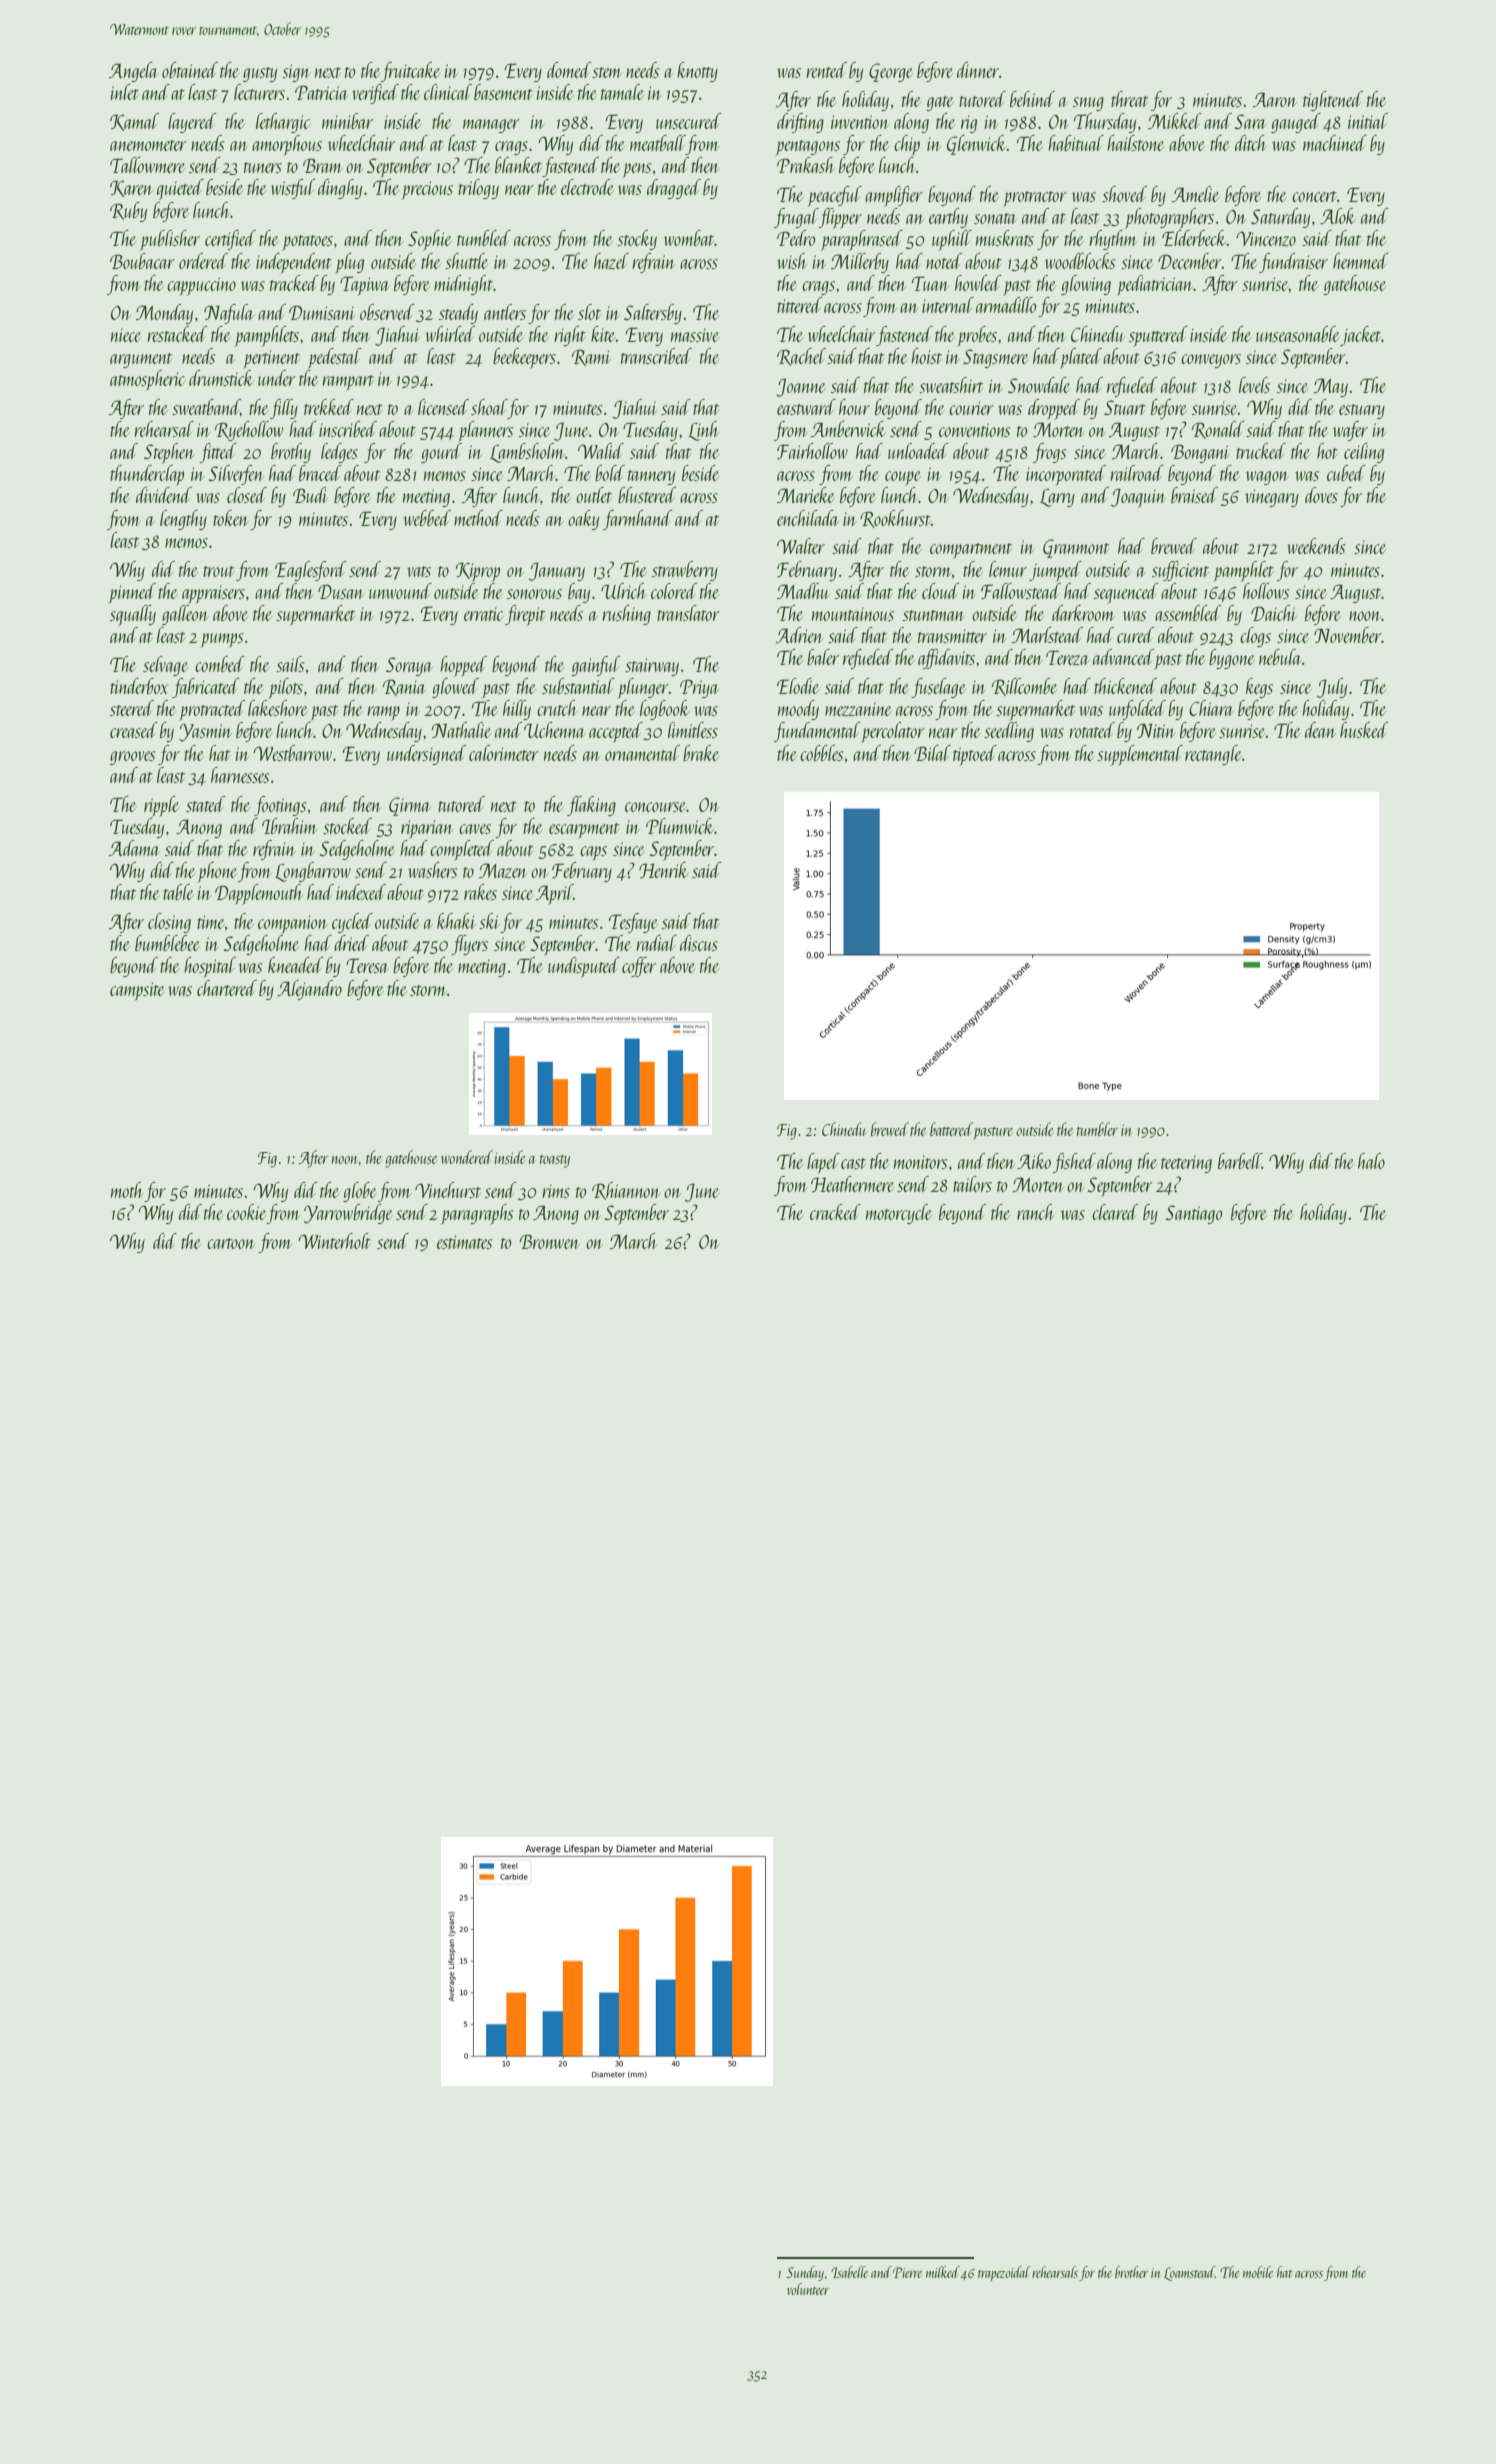 This screenshot has width=1496, height=2464. I want to click on Priya, so click(699, 688).
